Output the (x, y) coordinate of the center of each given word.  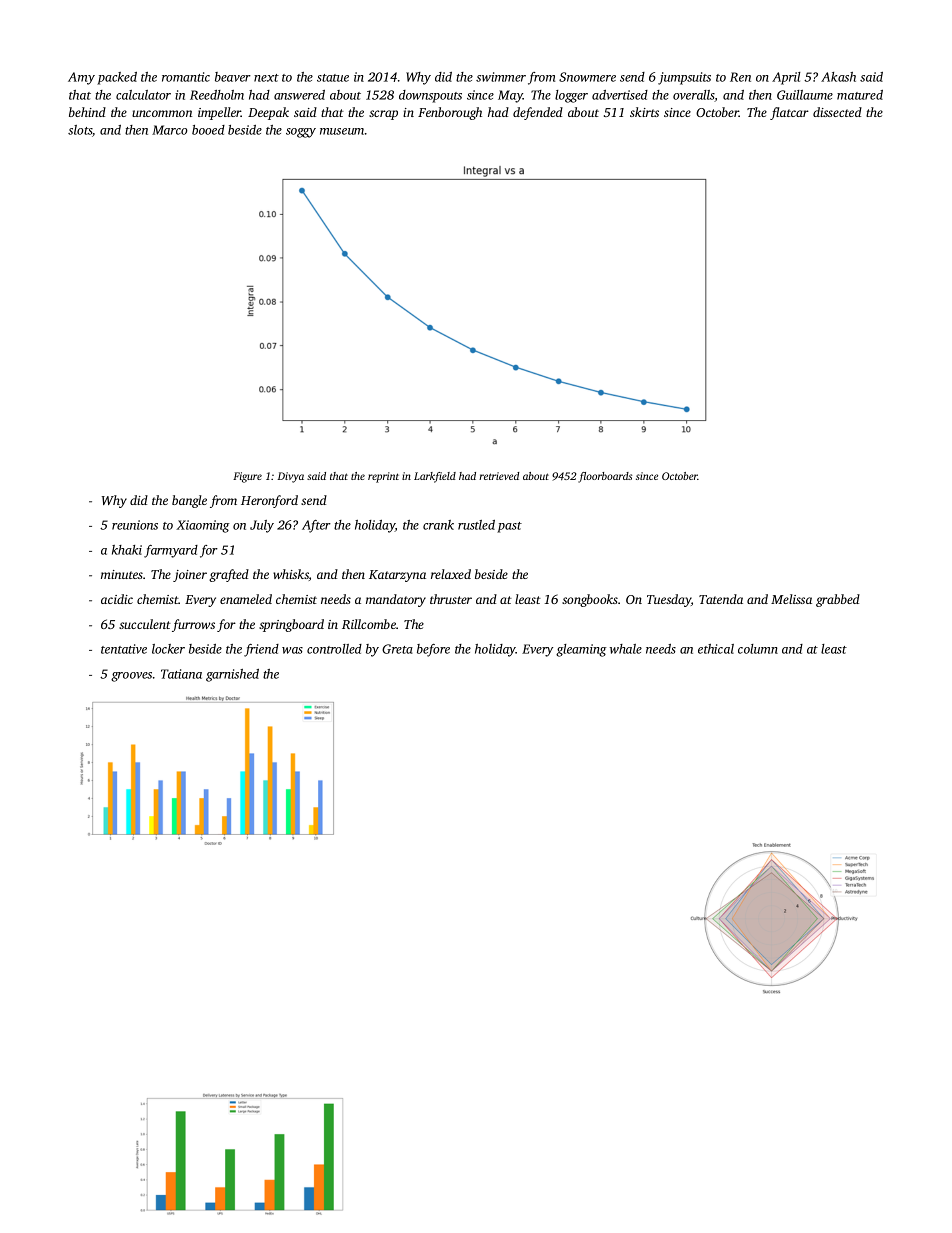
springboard (291, 625)
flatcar (789, 113)
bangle (189, 501)
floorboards (605, 477)
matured (860, 95)
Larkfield (435, 477)
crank (438, 525)
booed (208, 130)
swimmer (501, 77)
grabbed (838, 600)
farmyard (171, 551)
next (266, 78)
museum (342, 131)
